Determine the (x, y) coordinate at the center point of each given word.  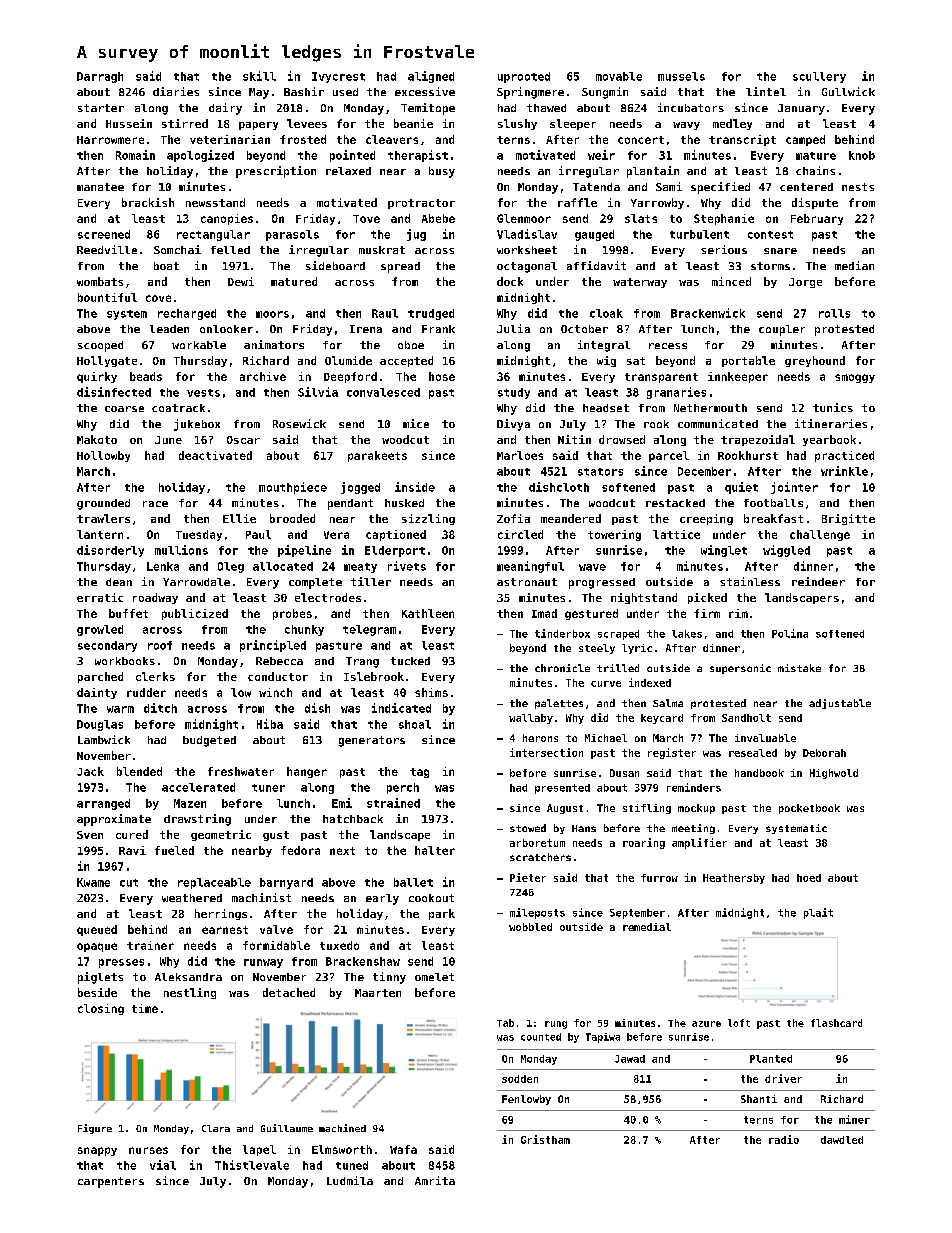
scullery (819, 77)
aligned (431, 77)
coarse (124, 409)
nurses (148, 1150)
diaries (176, 91)
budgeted (209, 741)
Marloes (520, 455)
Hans (584, 828)
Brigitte (848, 519)
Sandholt (746, 718)
